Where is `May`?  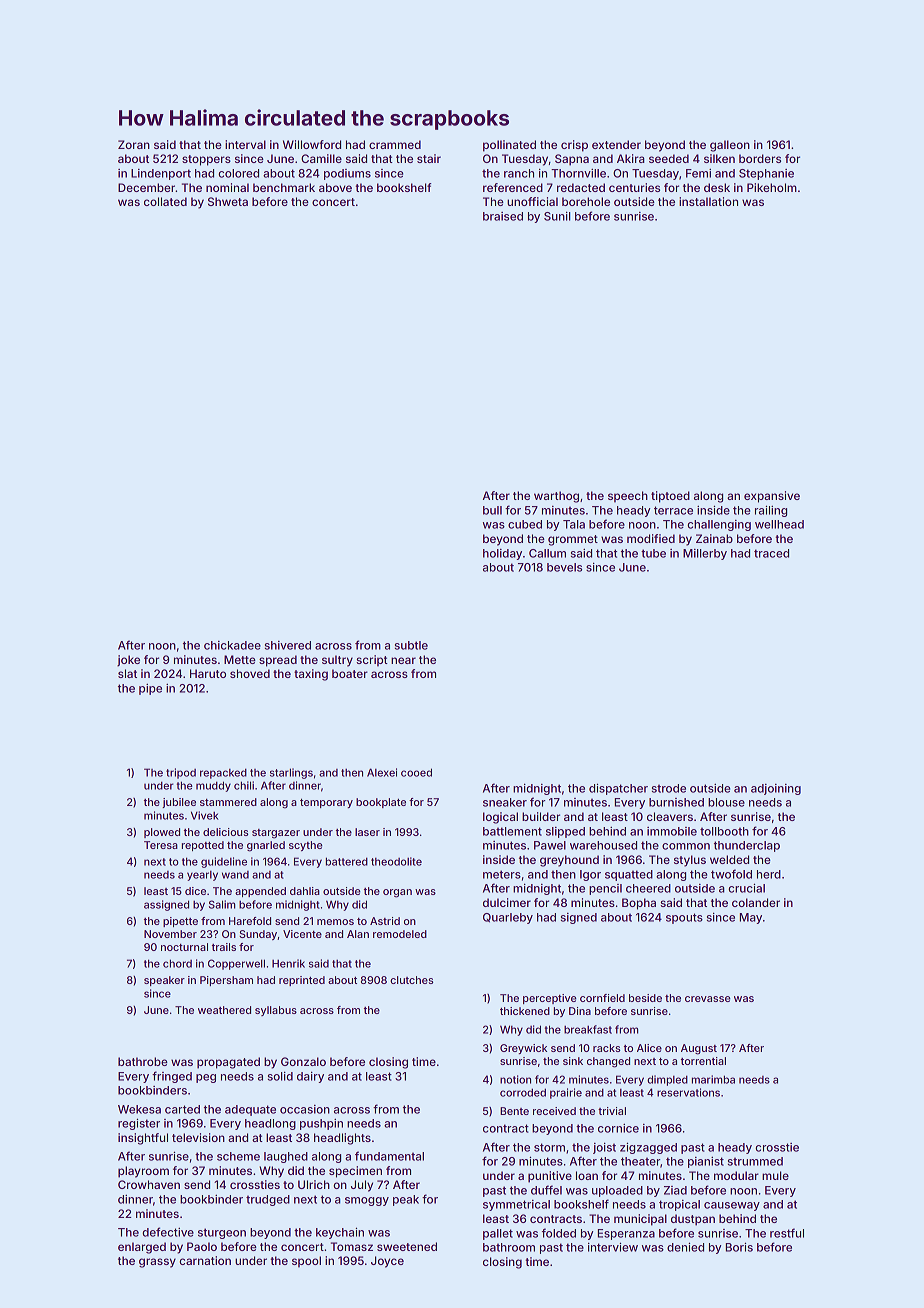 May is located at coordinates (750, 918).
